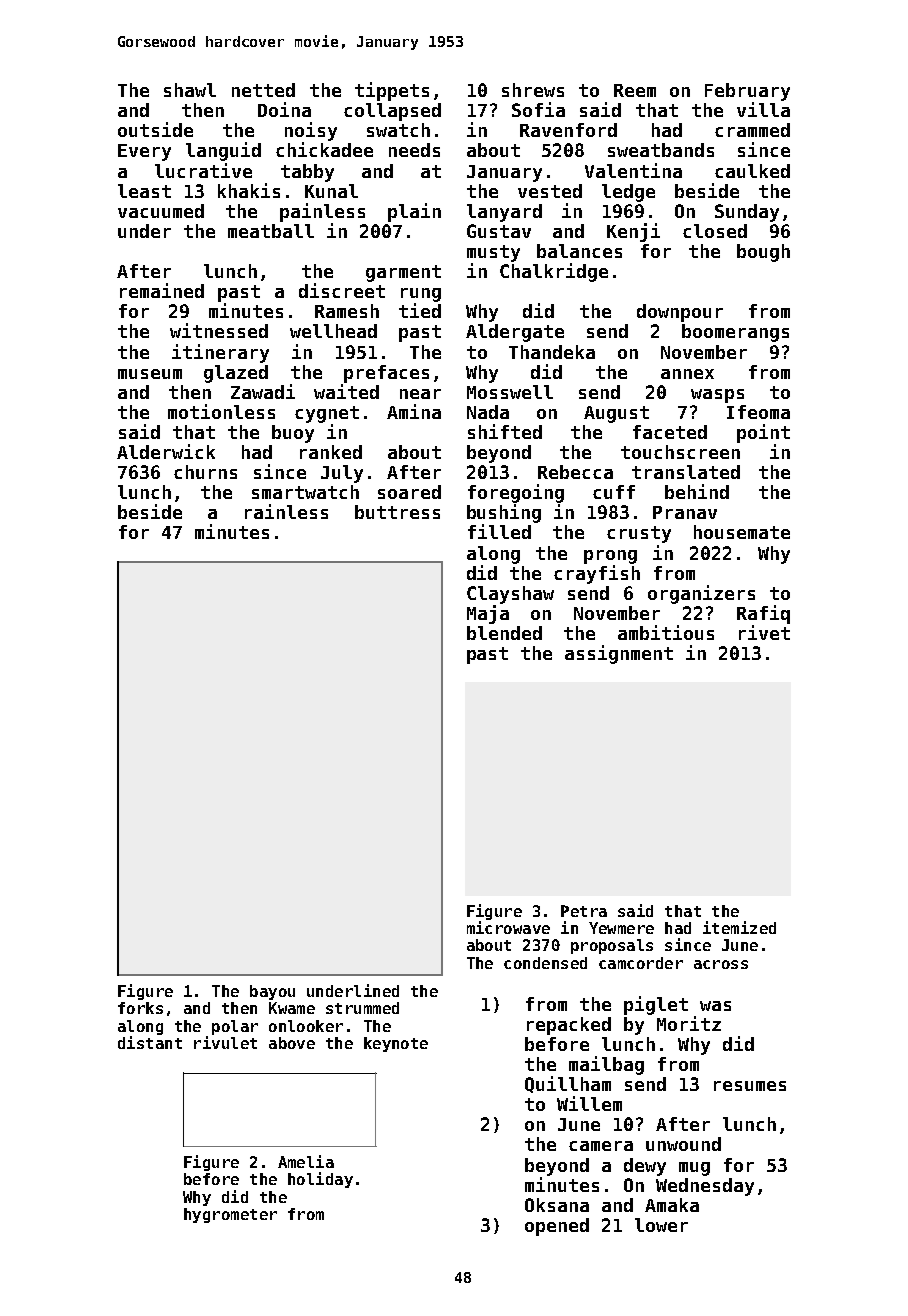 This screenshot has width=908, height=1316. I want to click on Amelia, so click(306, 1161).
